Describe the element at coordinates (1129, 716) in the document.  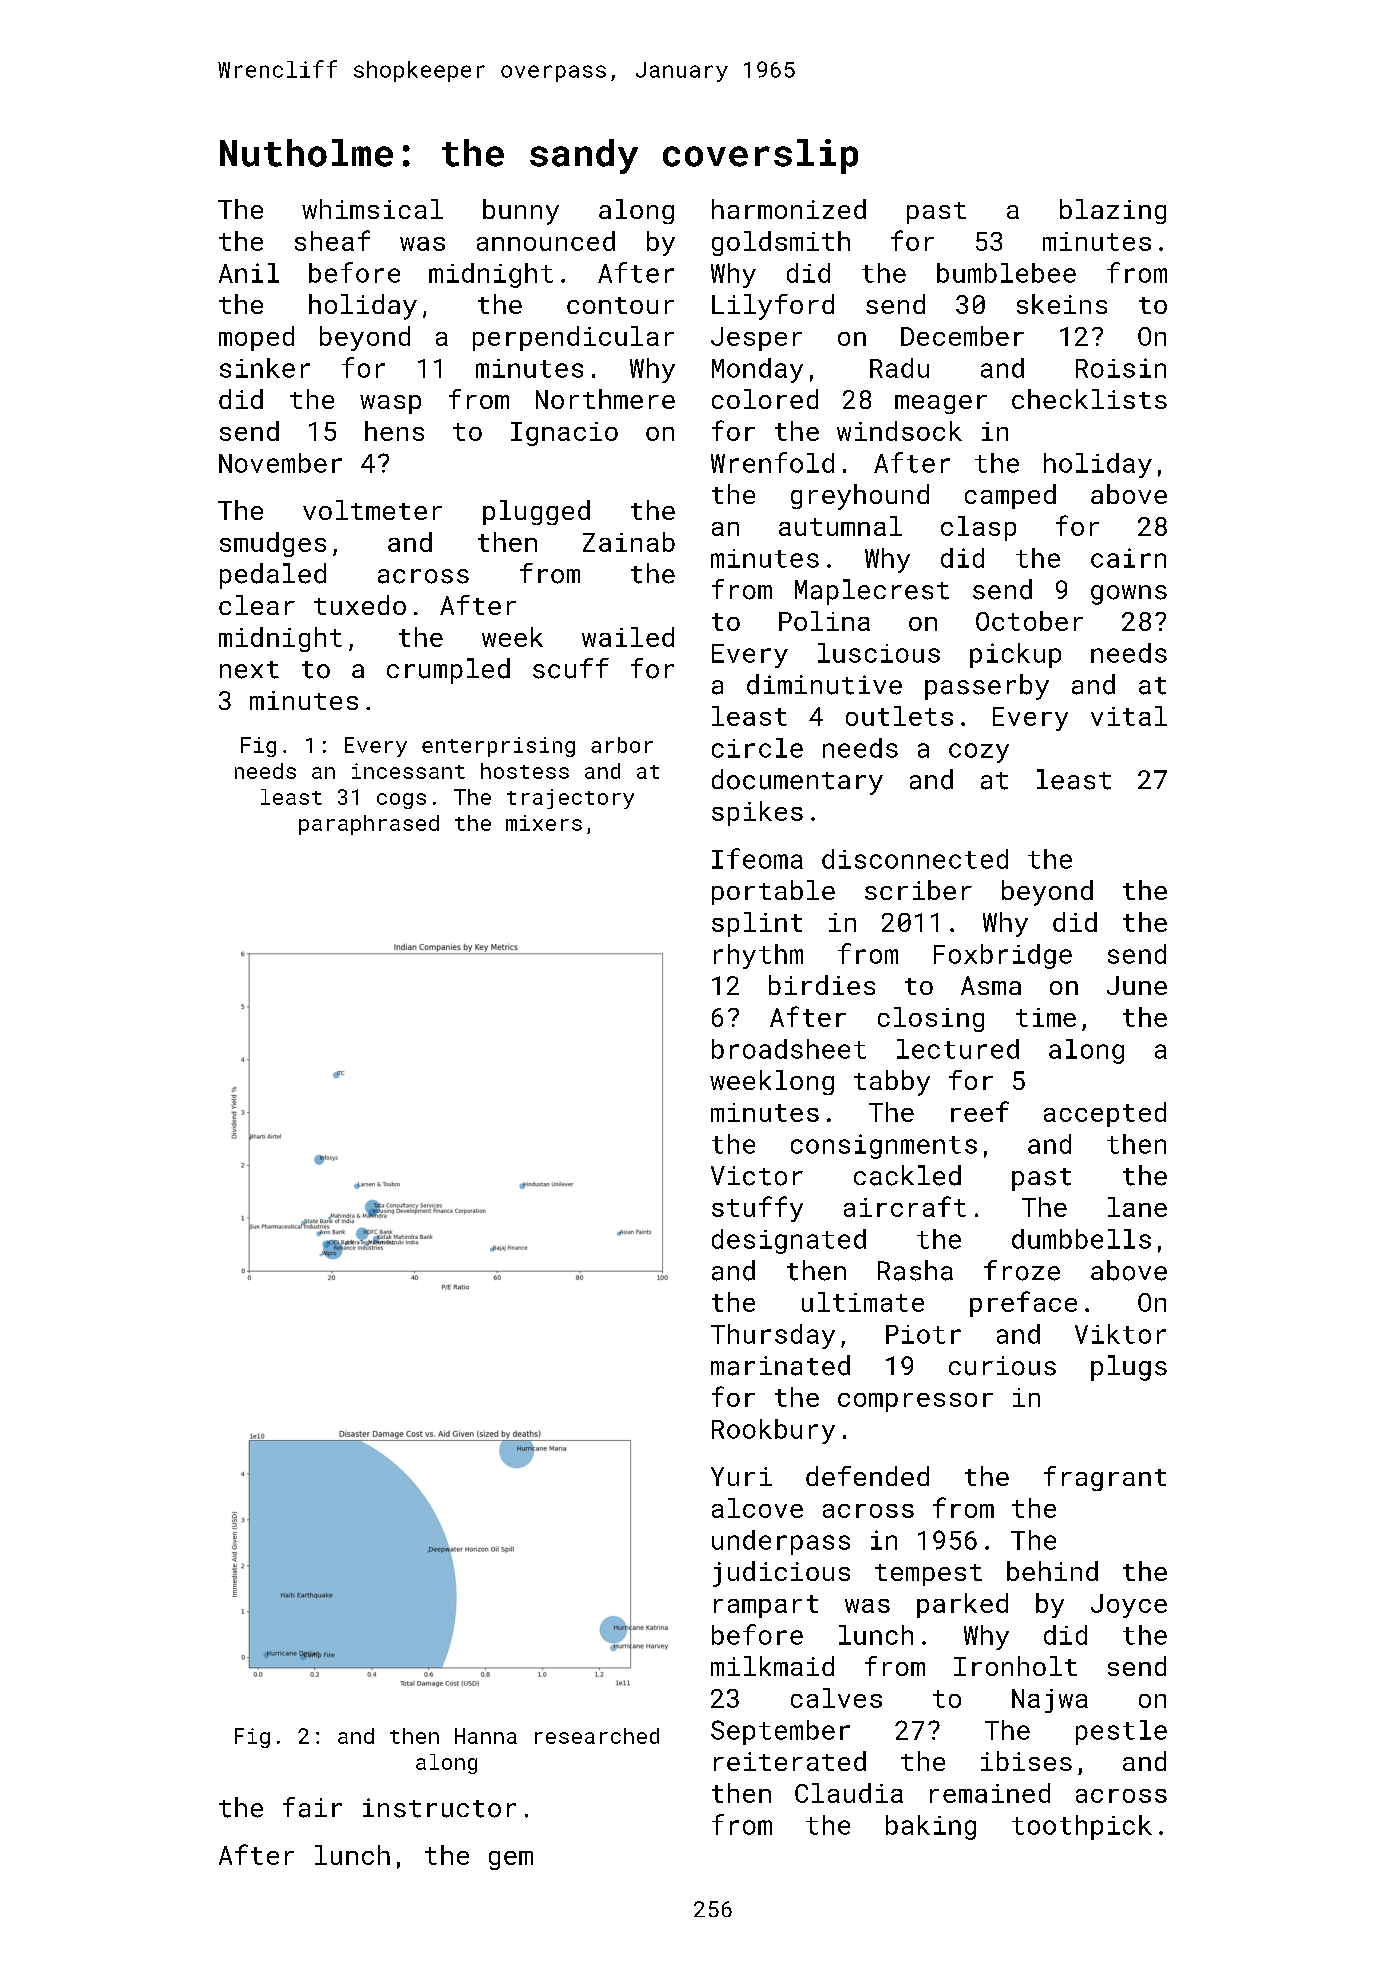
I see `vital` at that location.
